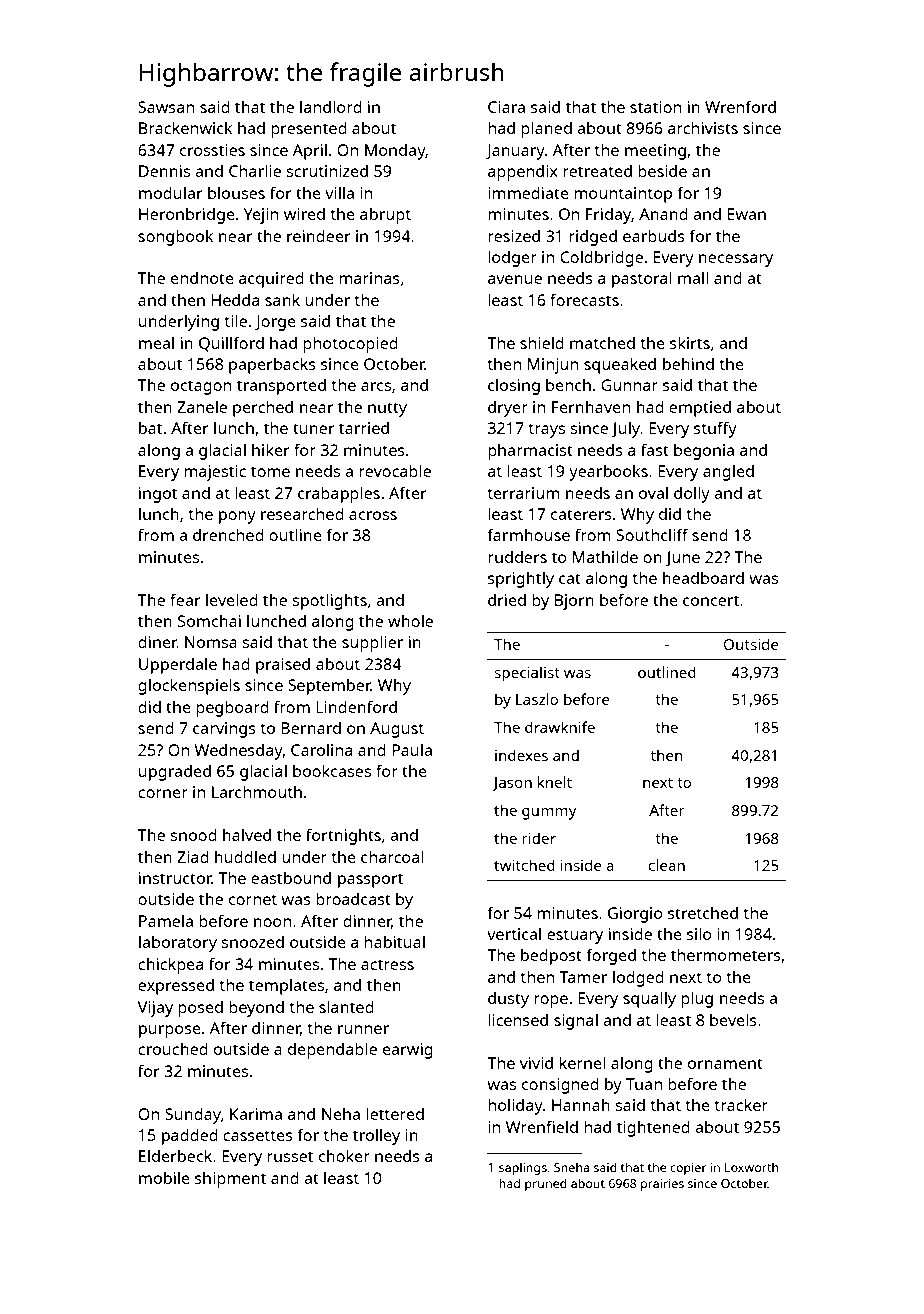  What do you see at coordinates (257, 792) in the page?
I see `Larchmouth` at bounding box center [257, 792].
